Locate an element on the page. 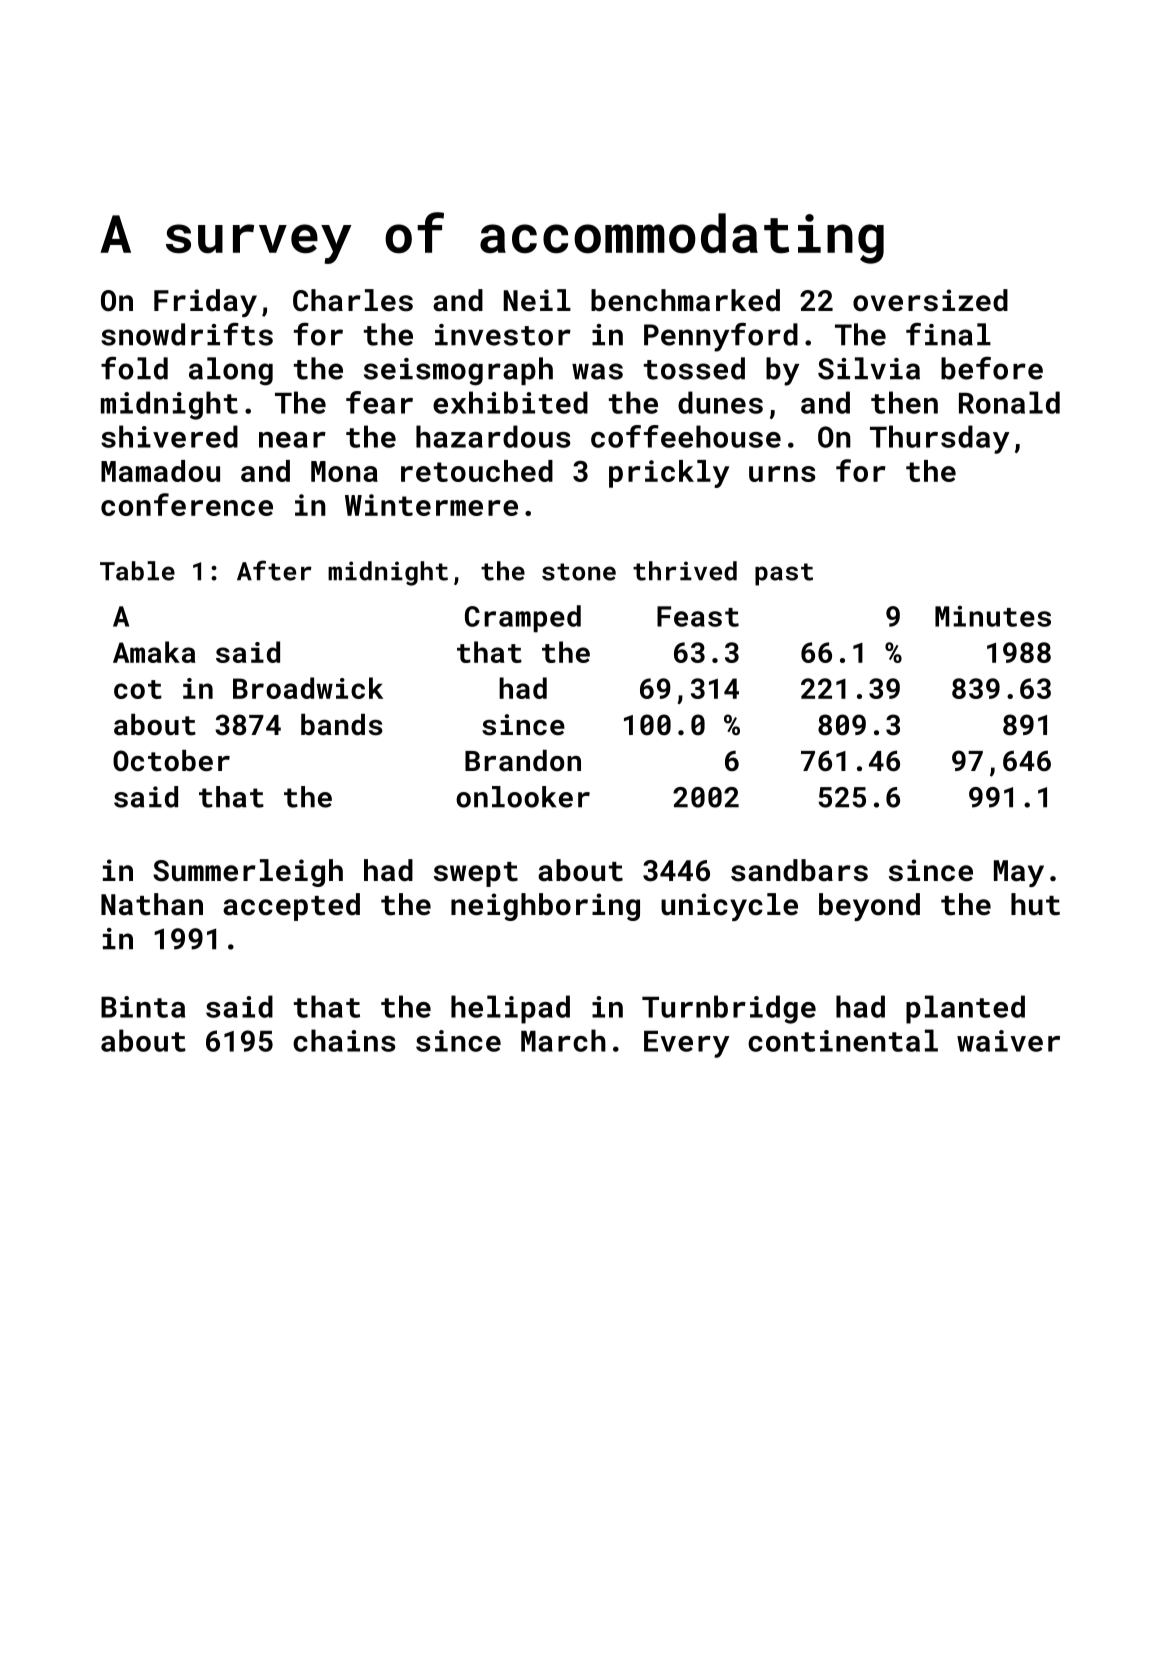  swept is located at coordinates (476, 874).
